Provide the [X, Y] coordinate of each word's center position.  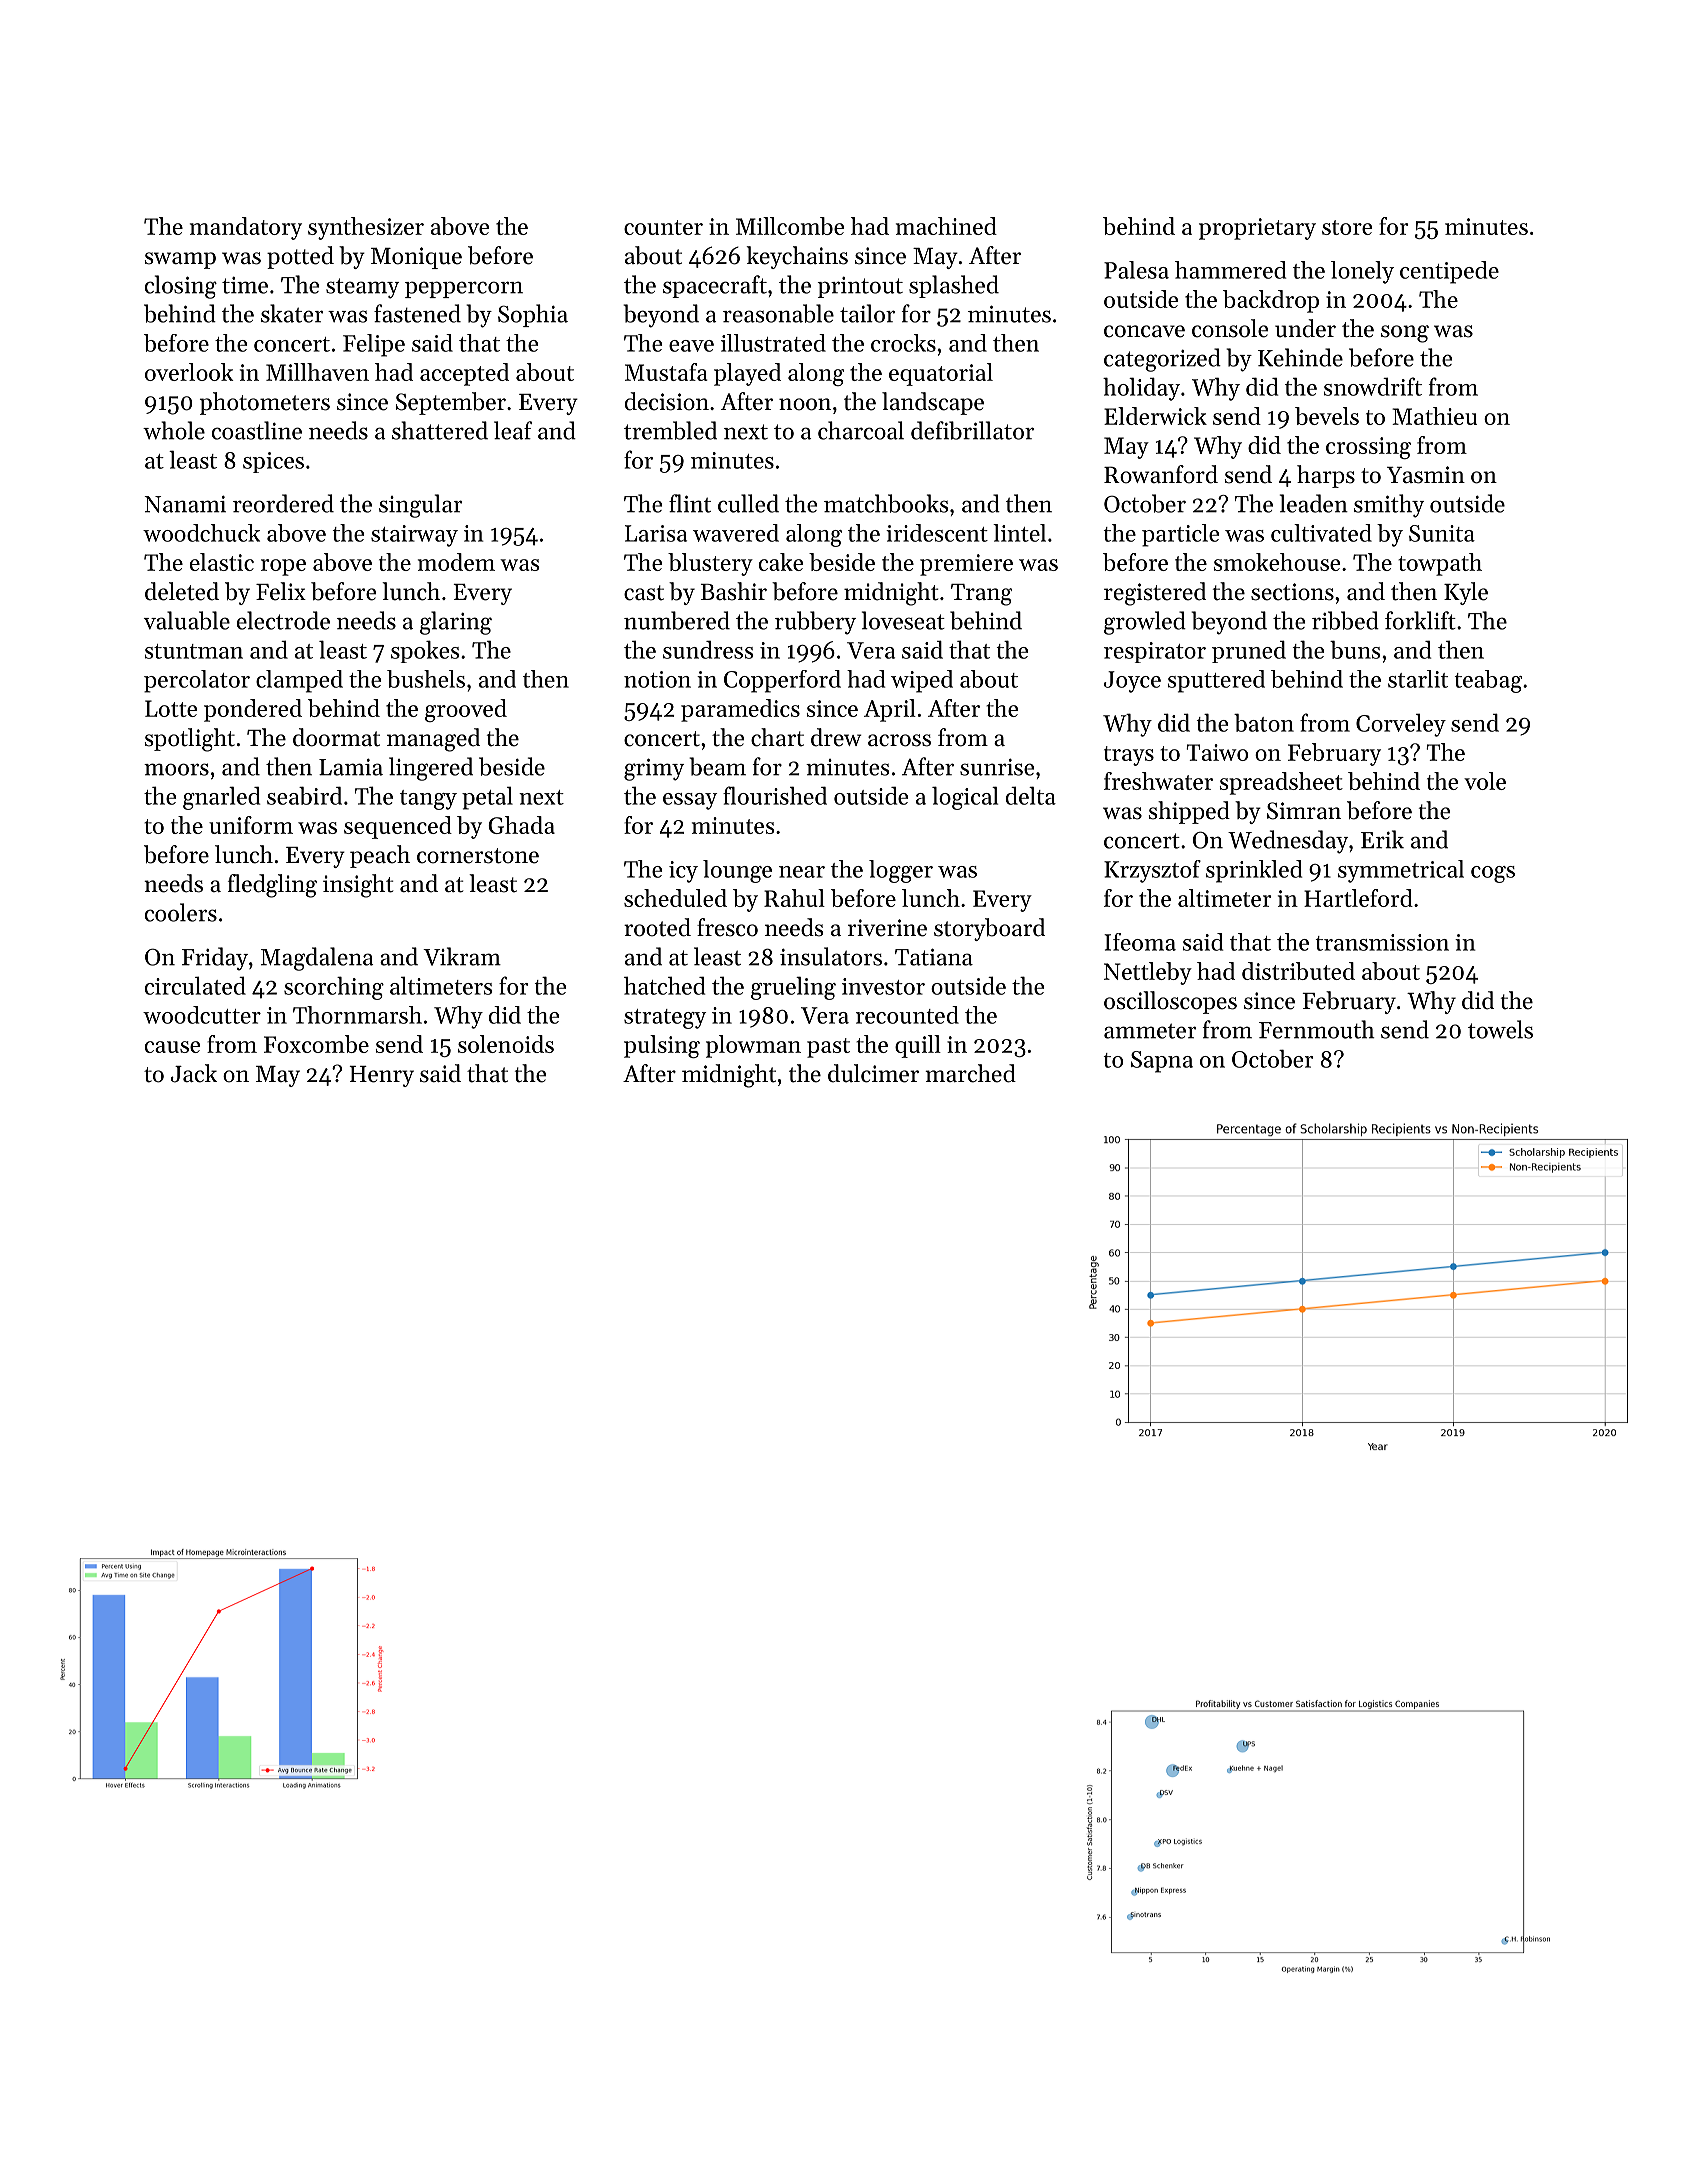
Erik [1382, 839]
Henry [381, 1076]
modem [456, 562]
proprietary [1257, 229]
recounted [907, 1015]
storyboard [989, 929]
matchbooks [886, 503]
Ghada [521, 825]
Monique [416, 258]
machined [946, 226]
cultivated [1321, 533]
